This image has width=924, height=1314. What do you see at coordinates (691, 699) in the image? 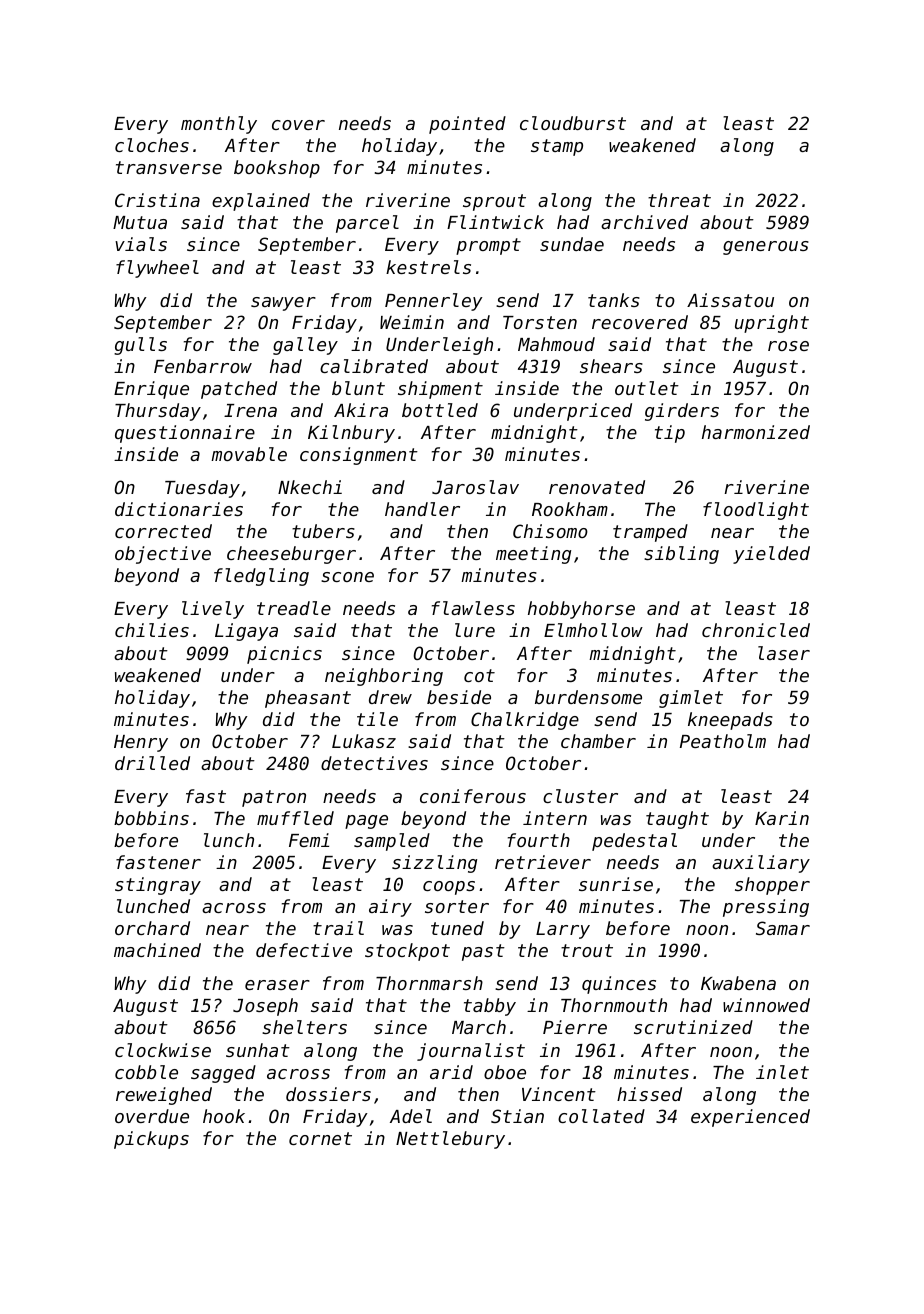
I see `gimlet` at bounding box center [691, 699].
